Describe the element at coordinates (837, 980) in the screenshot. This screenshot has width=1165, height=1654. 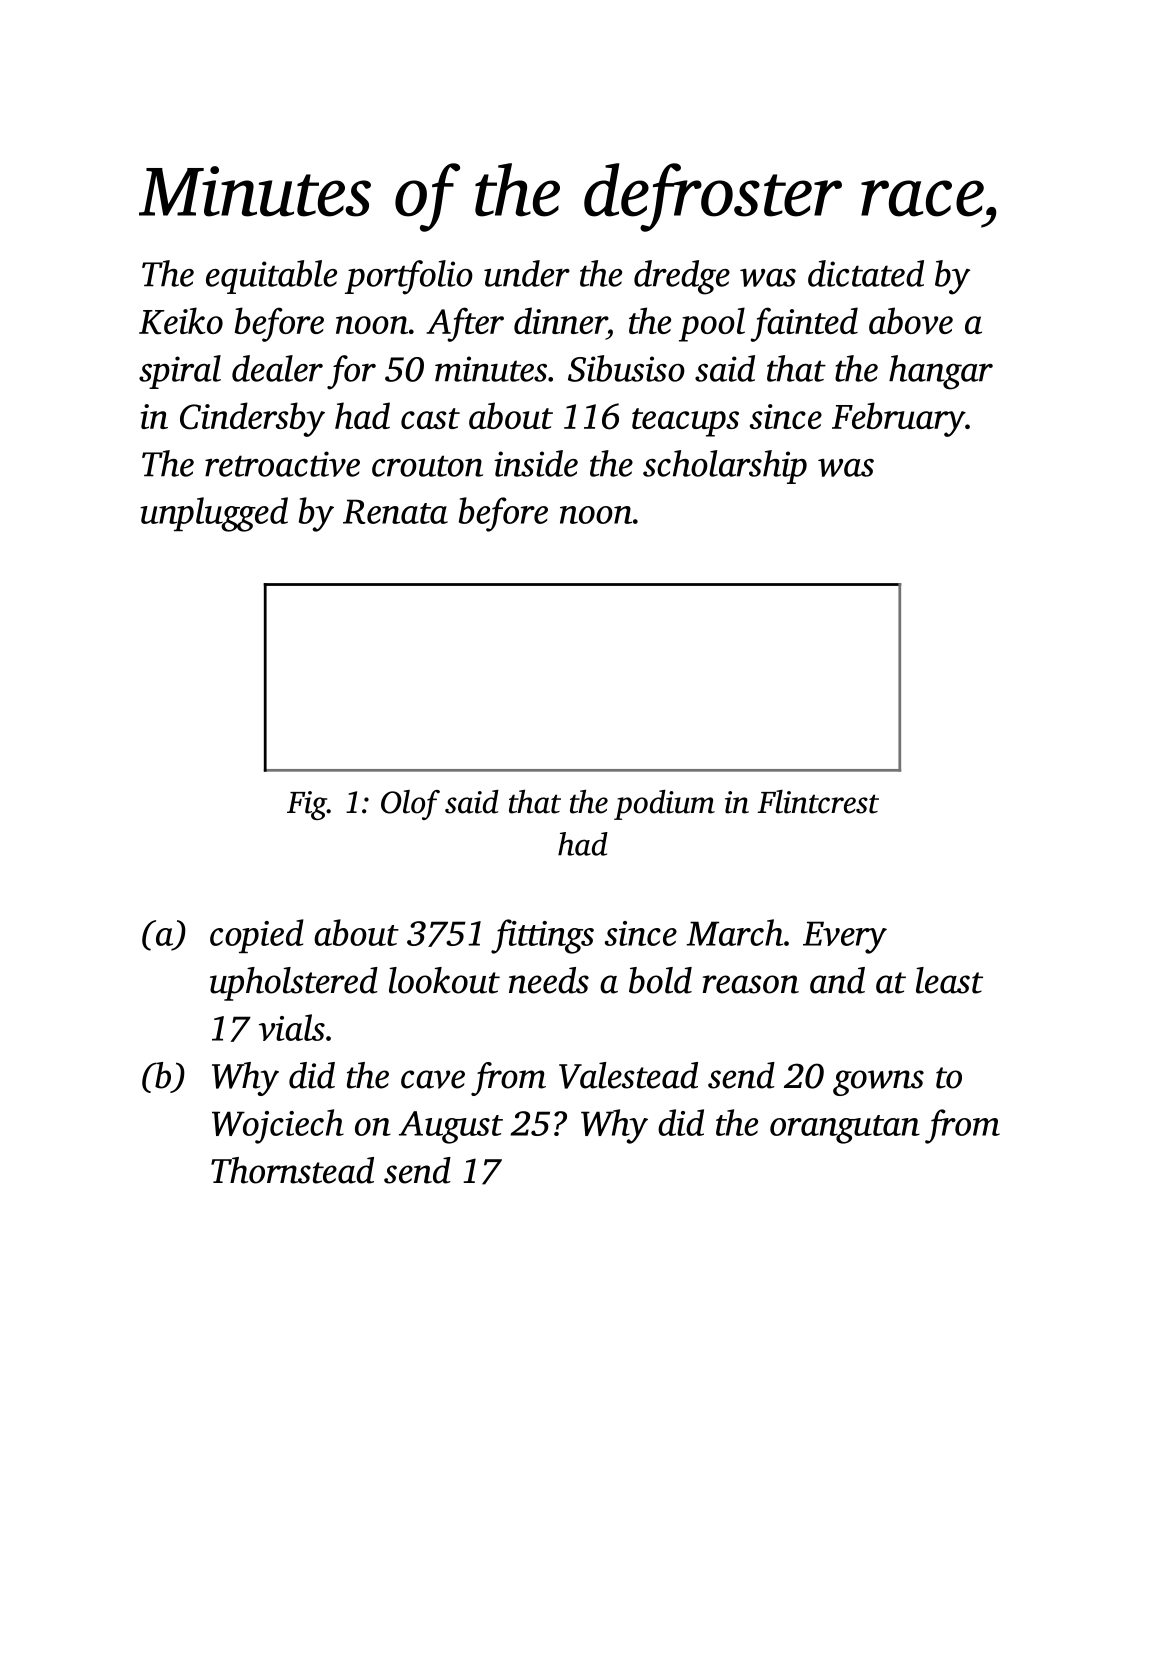
I see `and` at that location.
